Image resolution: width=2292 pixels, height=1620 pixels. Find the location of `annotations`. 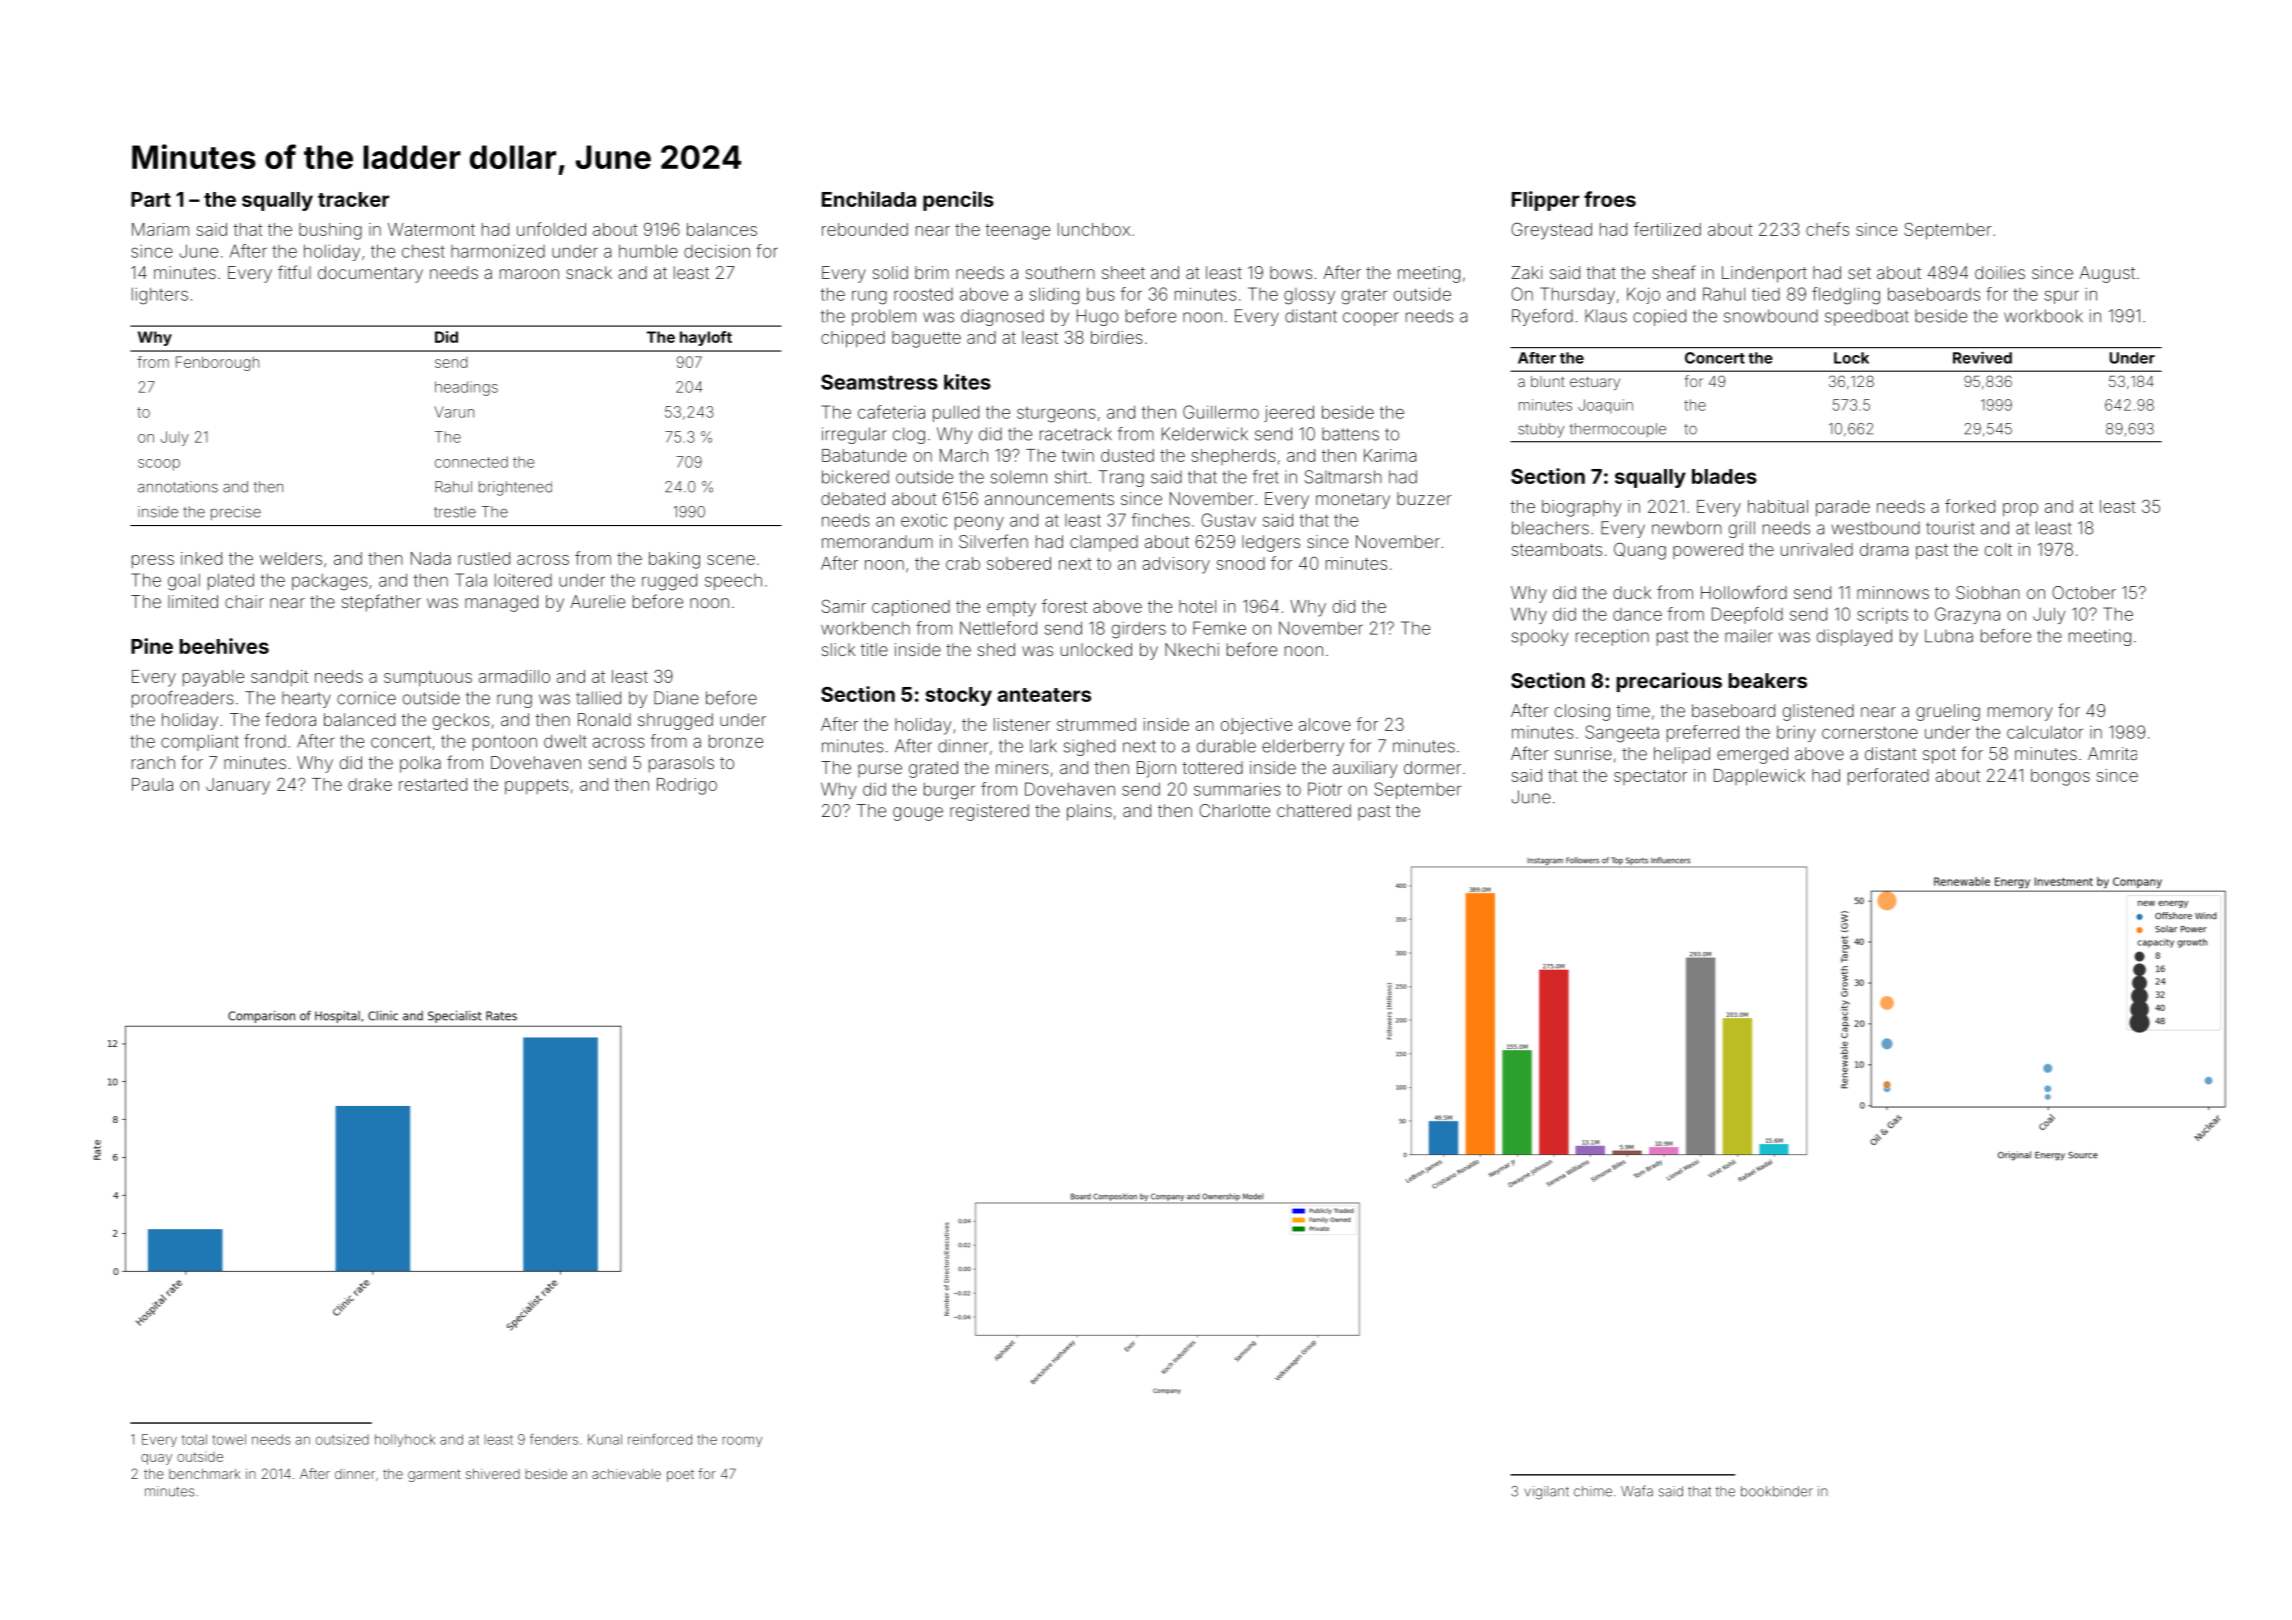

annotations is located at coordinates (178, 487).
